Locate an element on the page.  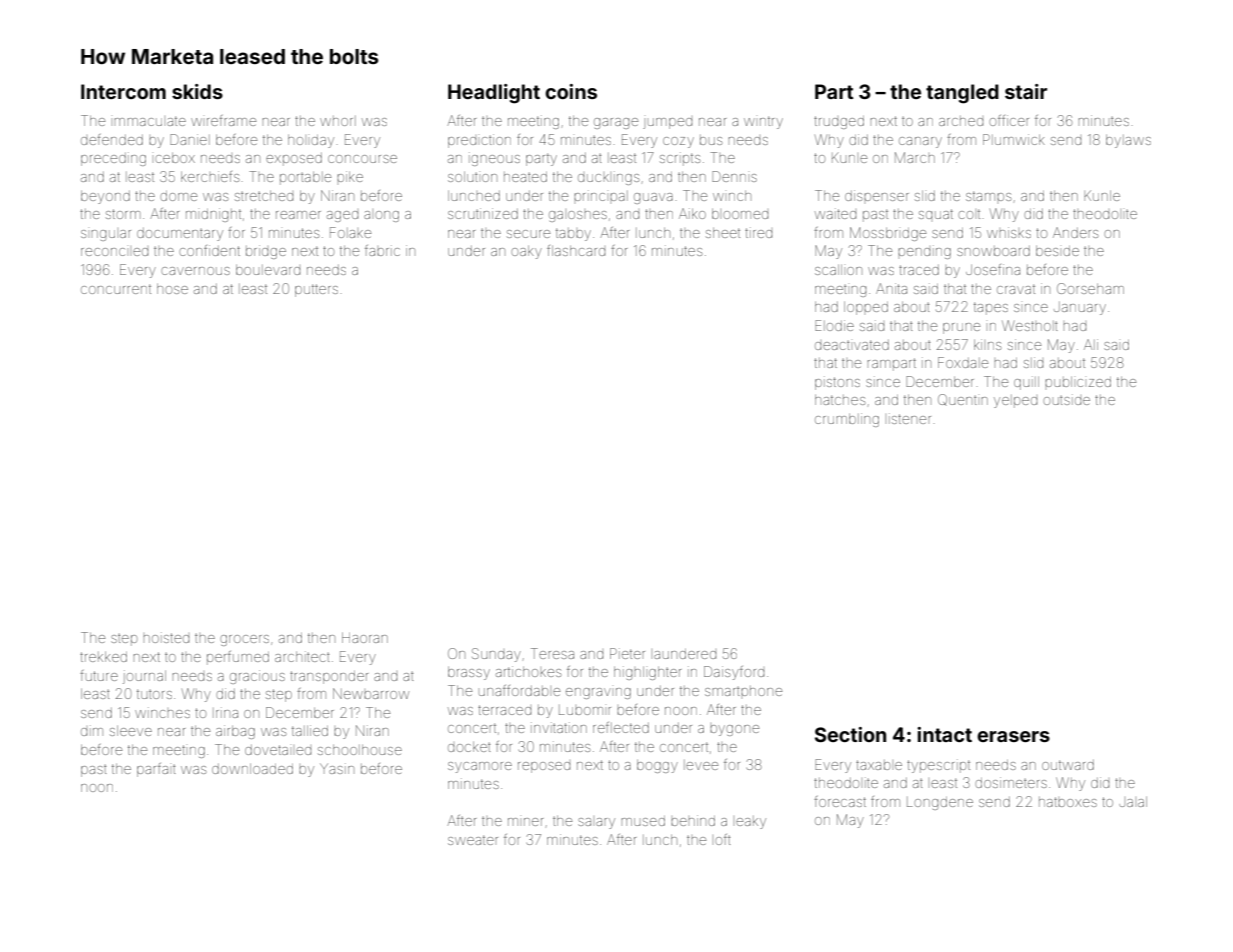
stair is located at coordinates (1026, 91).
